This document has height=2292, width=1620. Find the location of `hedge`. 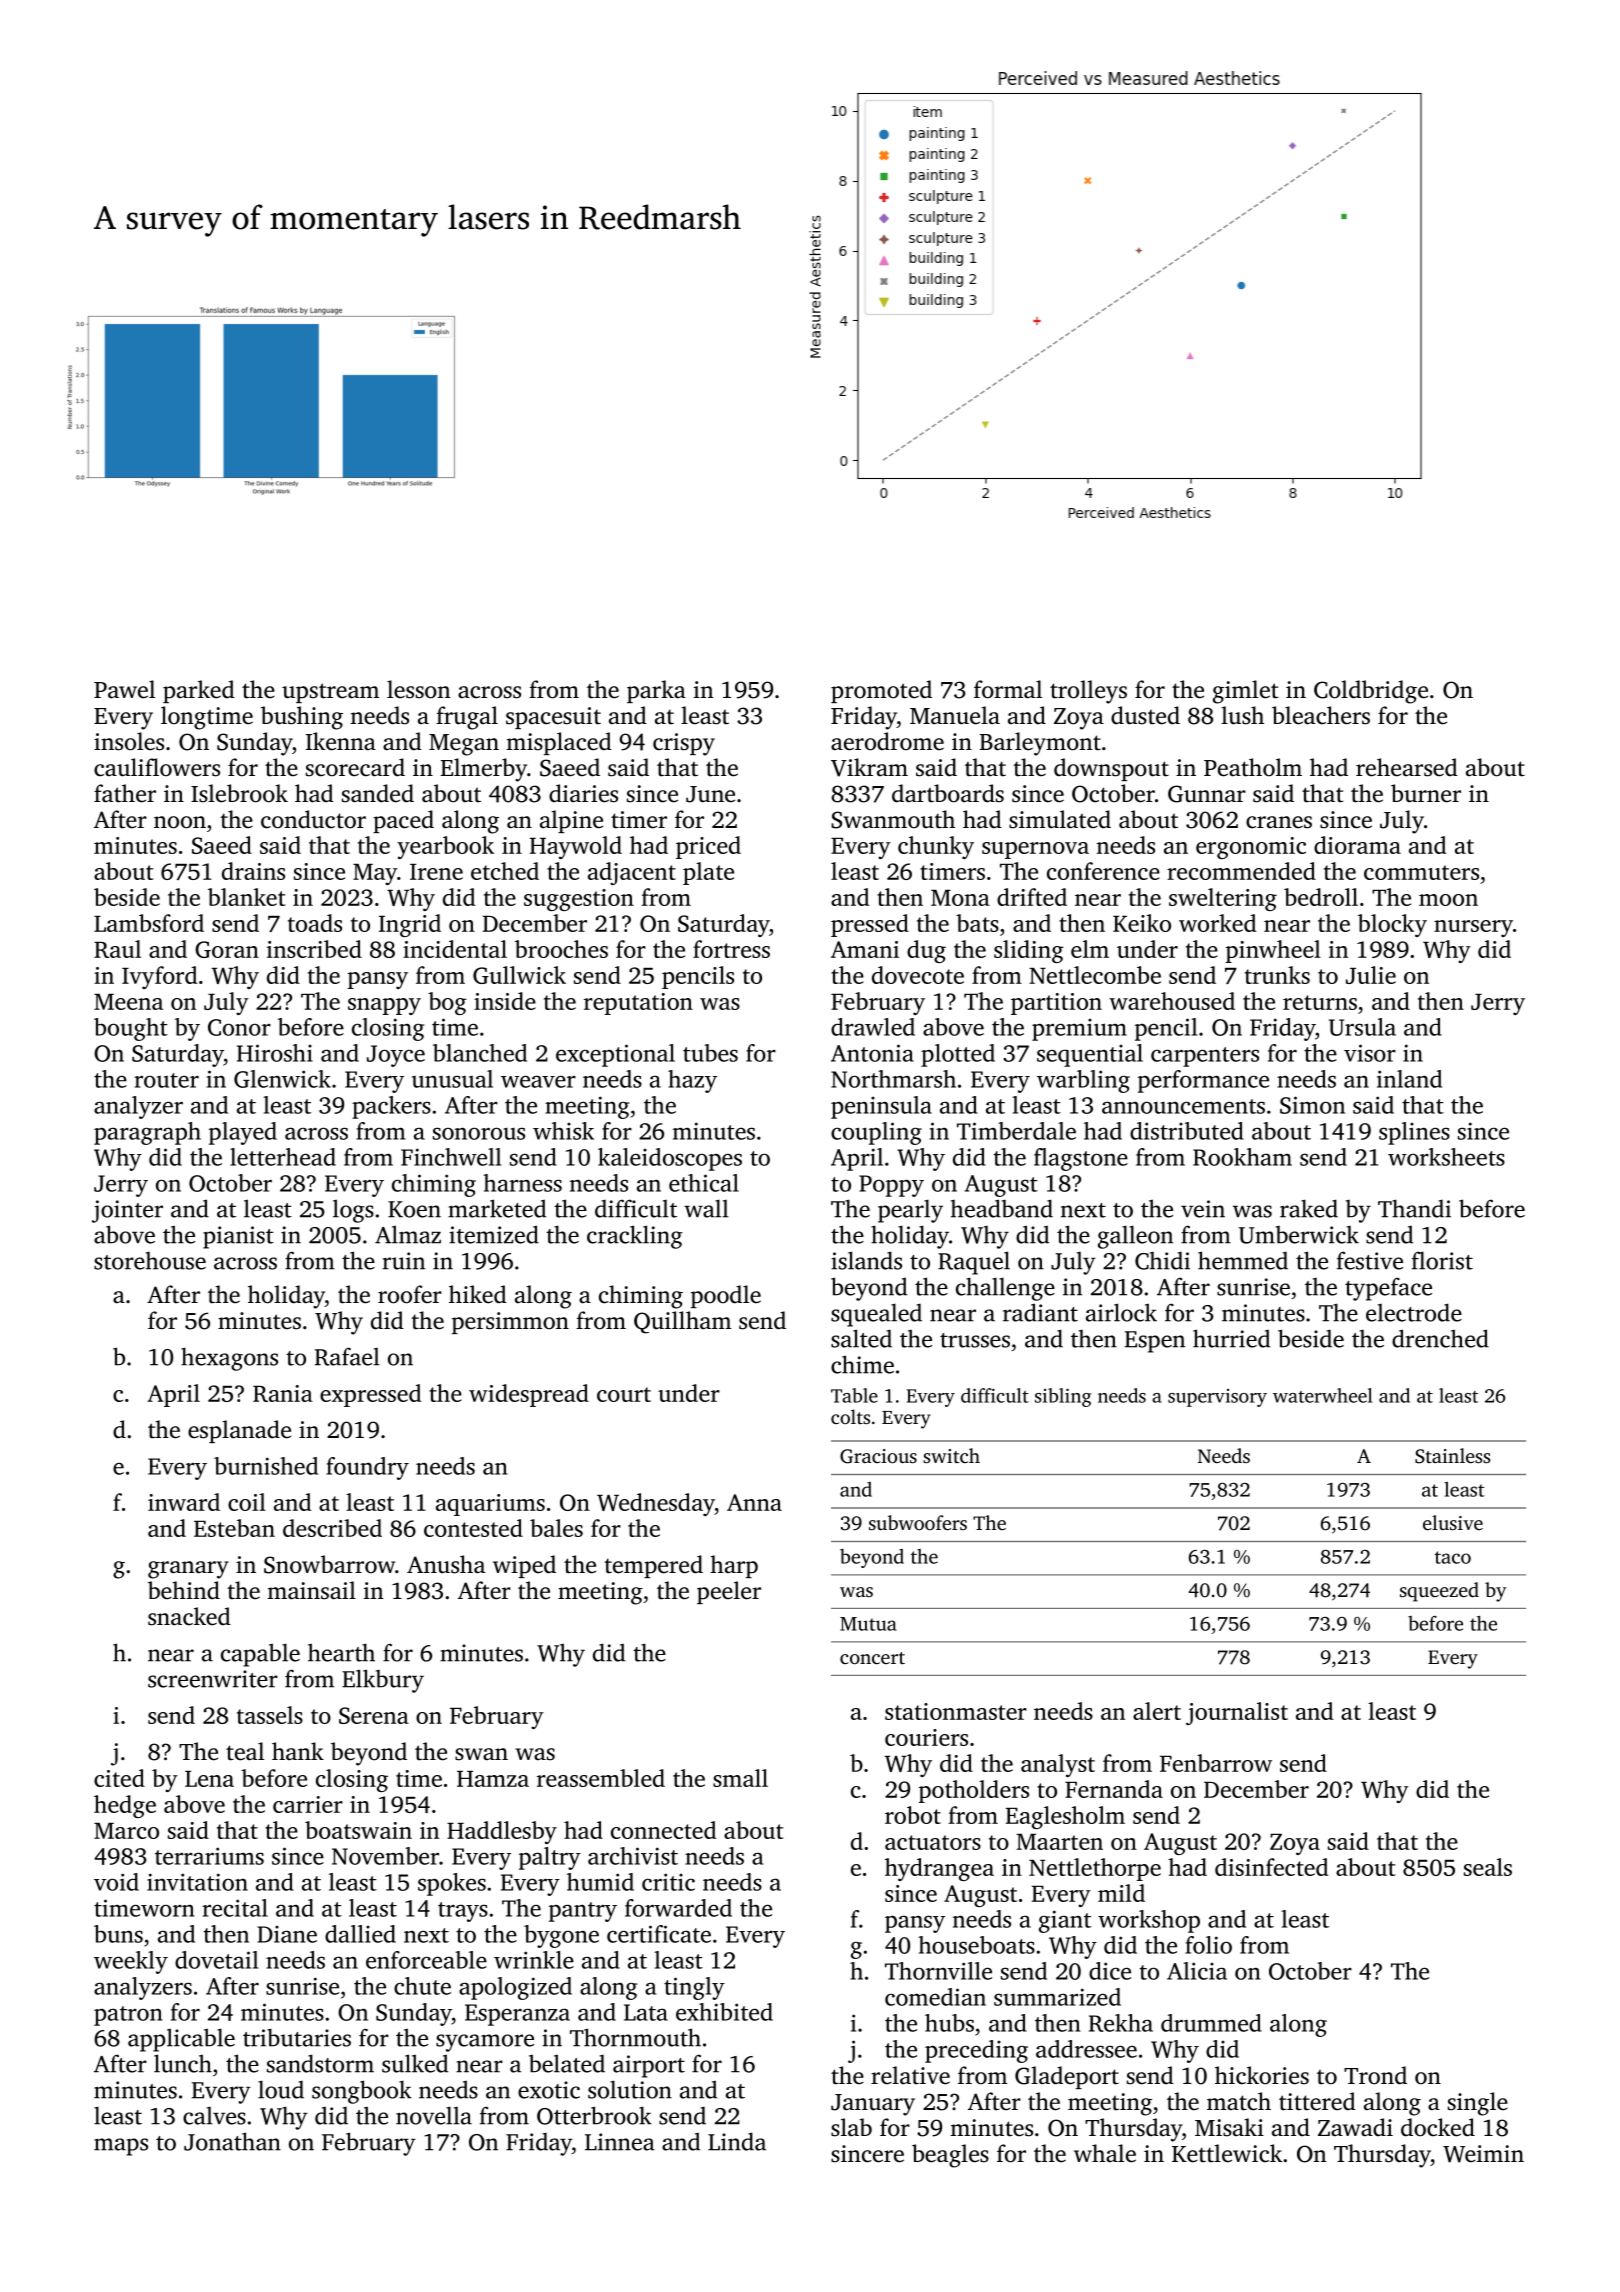

hedge is located at coordinates (125, 1806).
